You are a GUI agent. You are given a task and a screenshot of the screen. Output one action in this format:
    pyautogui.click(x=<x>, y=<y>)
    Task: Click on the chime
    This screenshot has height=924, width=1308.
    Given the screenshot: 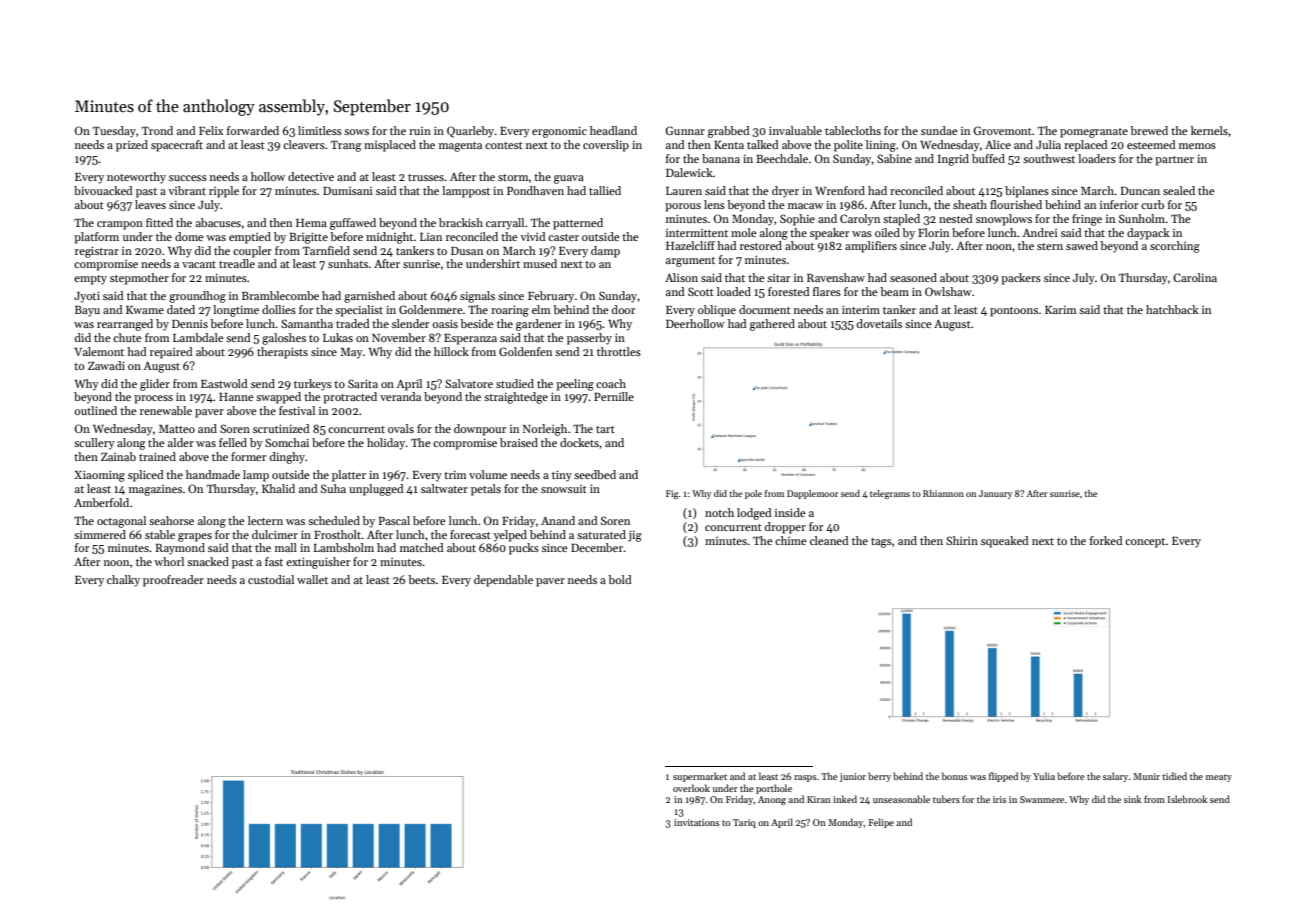 What is the action you would take?
    pyautogui.click(x=791, y=540)
